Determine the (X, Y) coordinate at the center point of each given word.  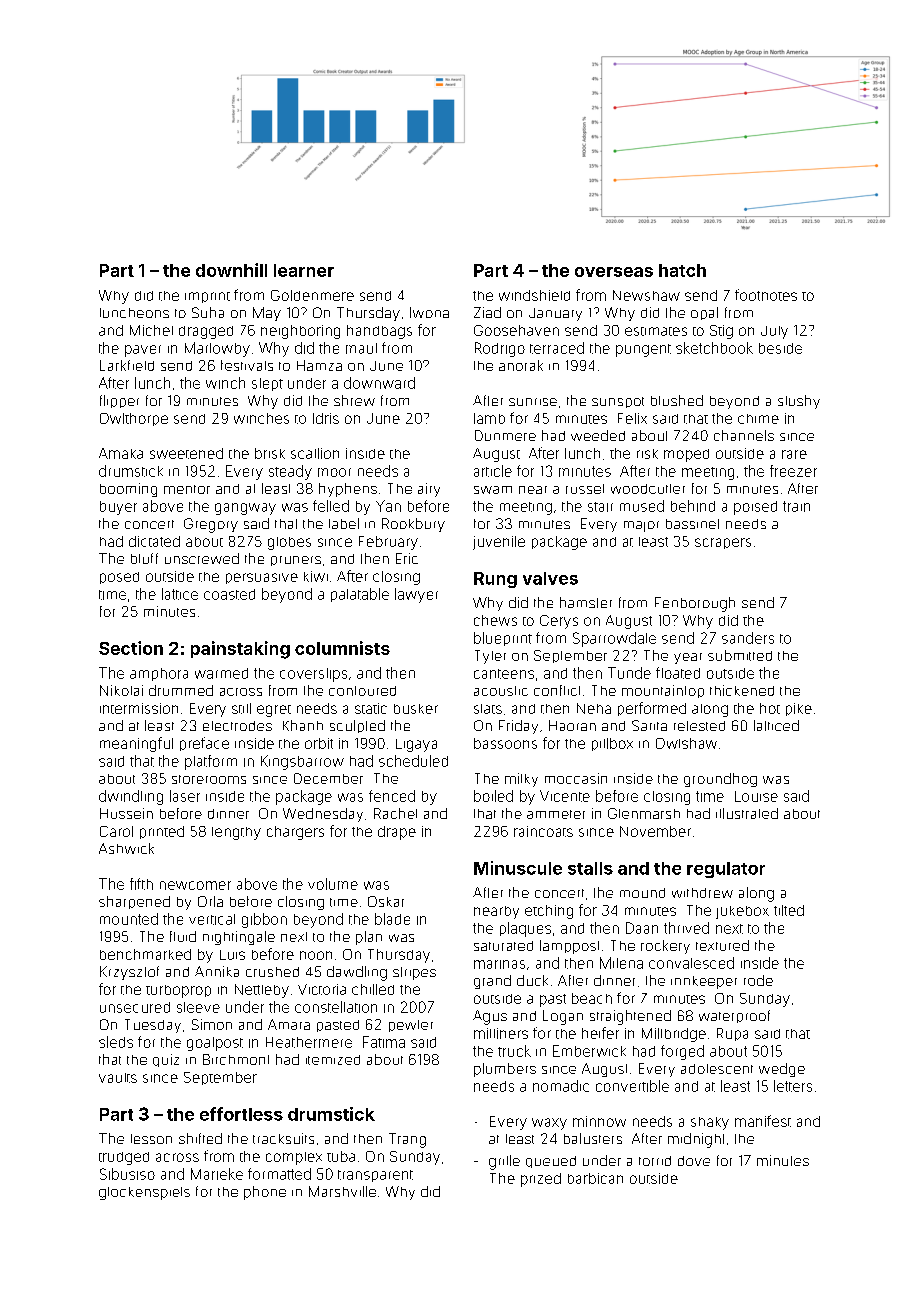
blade (392, 919)
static (371, 708)
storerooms (209, 779)
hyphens (348, 490)
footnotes (766, 295)
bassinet (692, 524)
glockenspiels (144, 1193)
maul (361, 348)
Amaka (121, 453)
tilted (789, 910)
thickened (742, 690)
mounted (129, 919)
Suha (208, 312)
